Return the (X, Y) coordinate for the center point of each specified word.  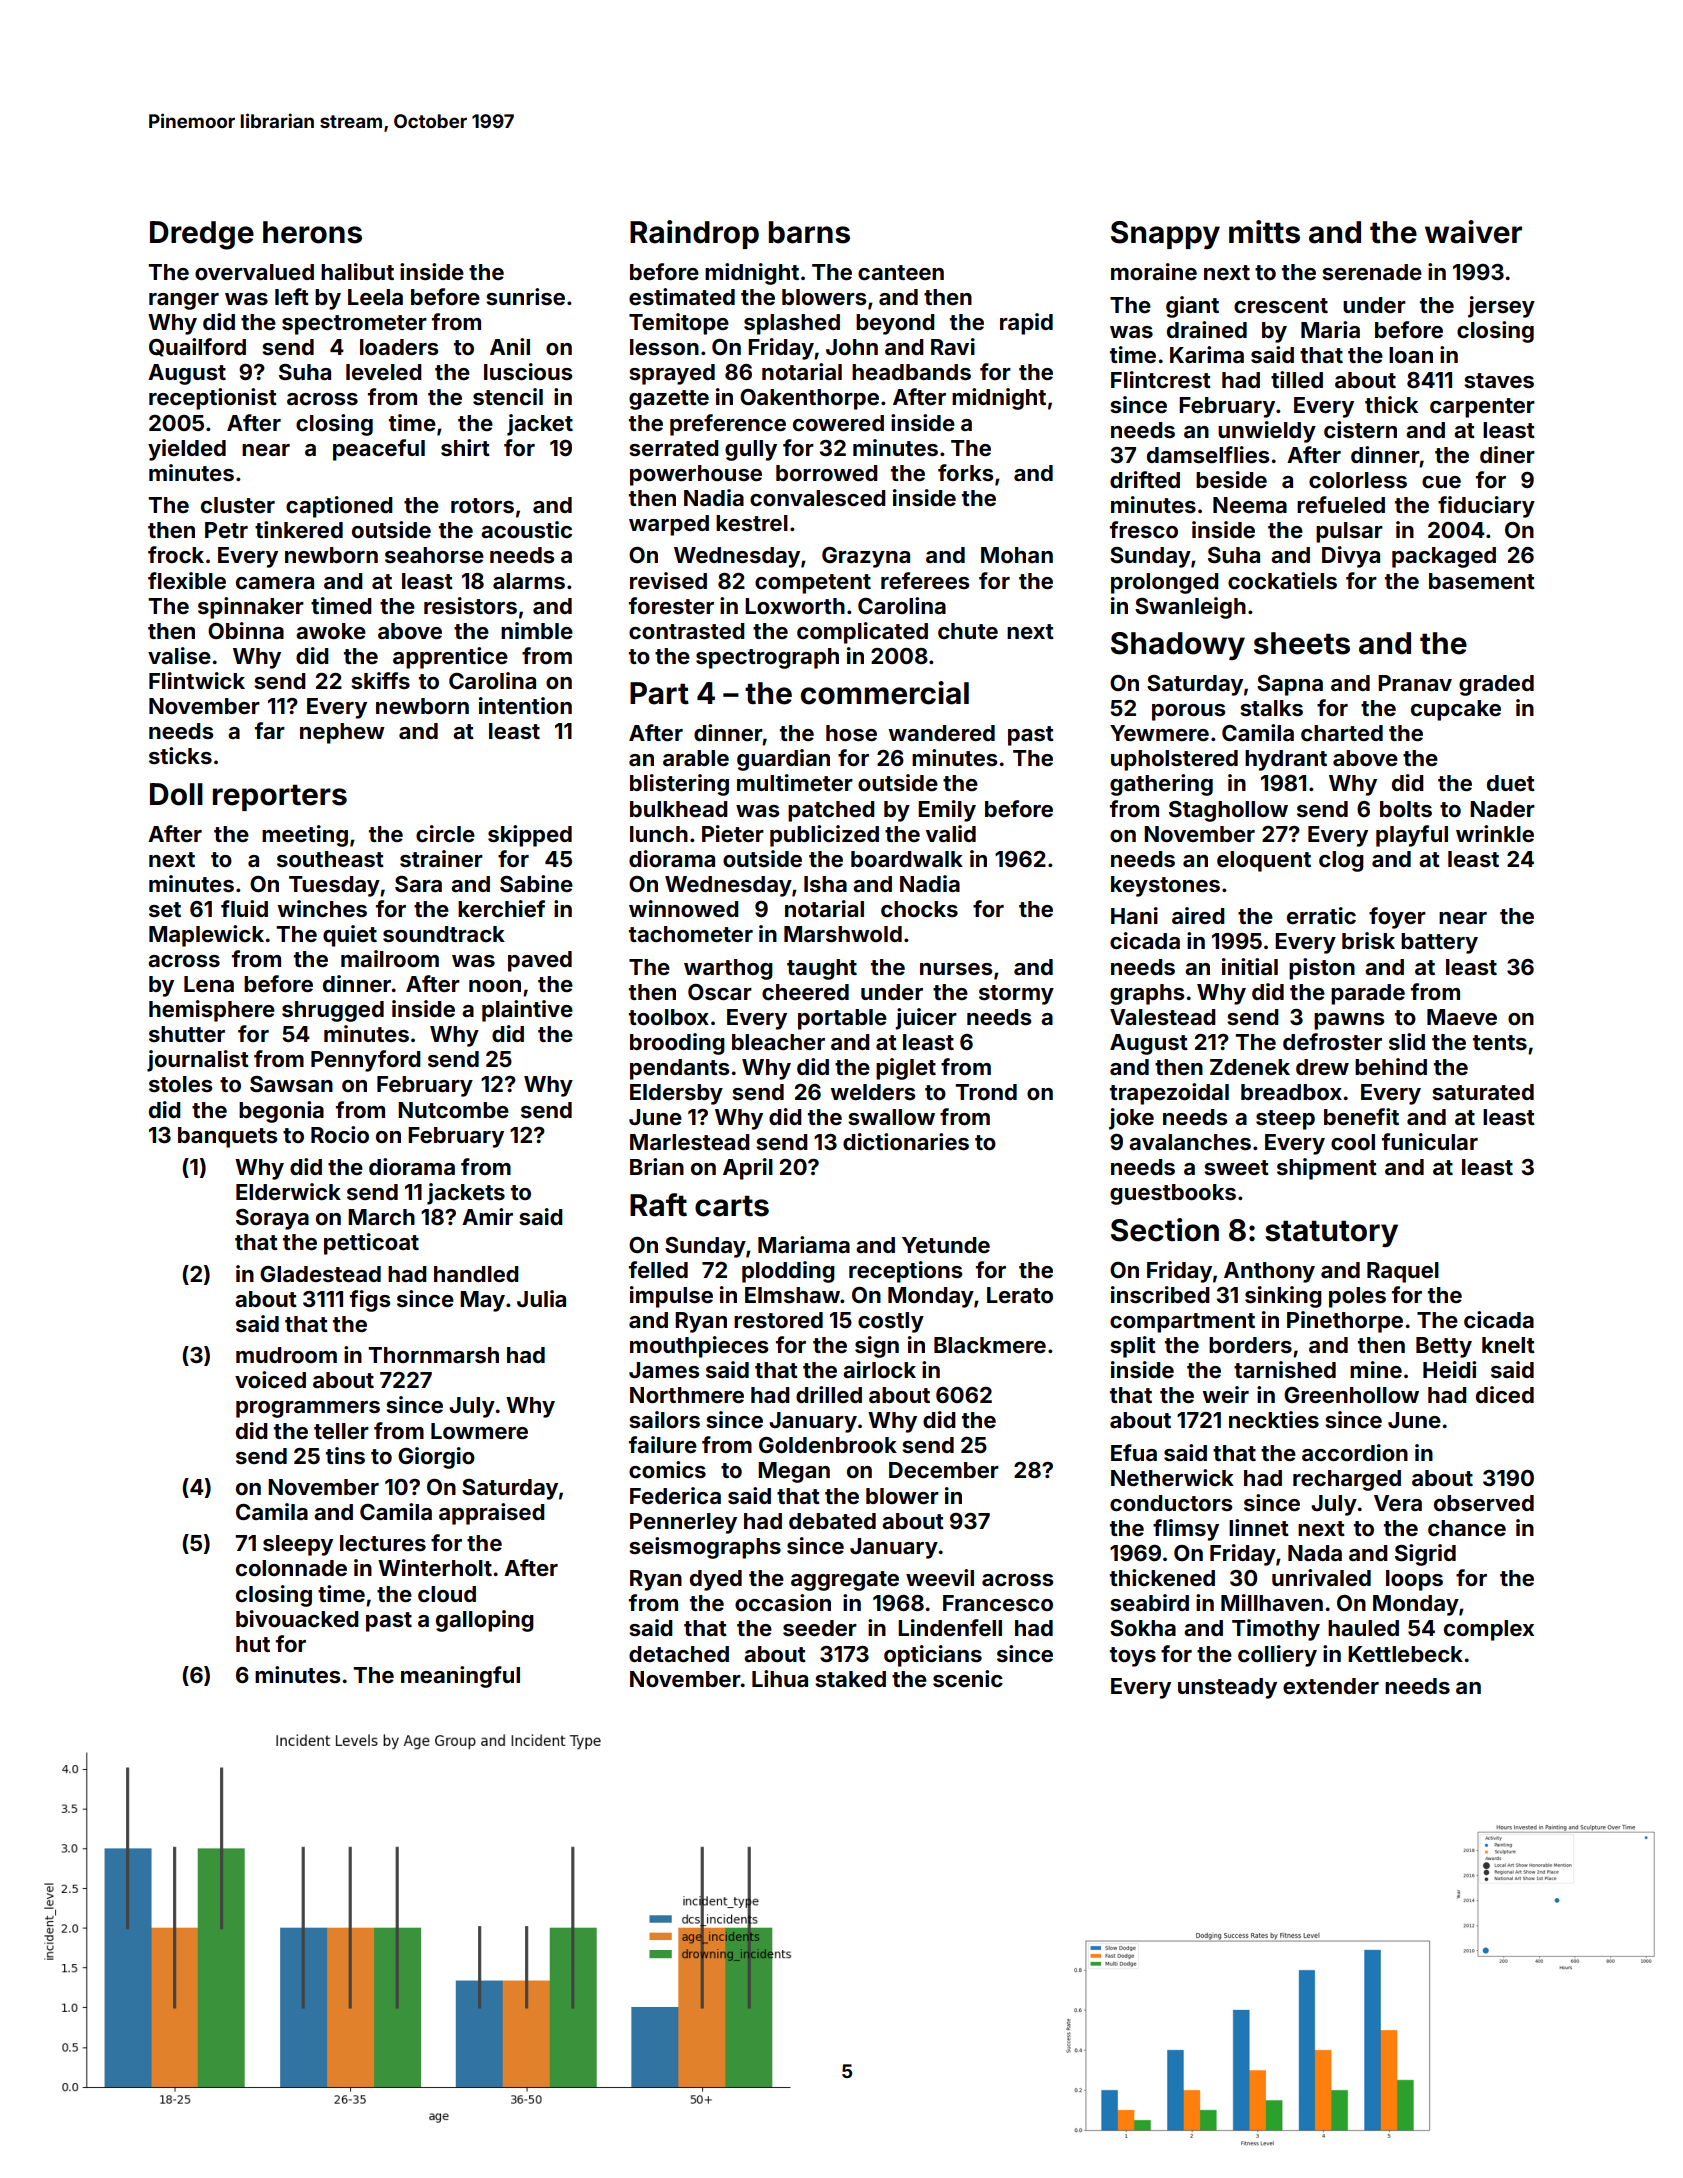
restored (778, 1320)
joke (1131, 1119)
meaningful (460, 1677)
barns (809, 232)
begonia (281, 1112)
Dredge (202, 235)
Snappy (1165, 235)
